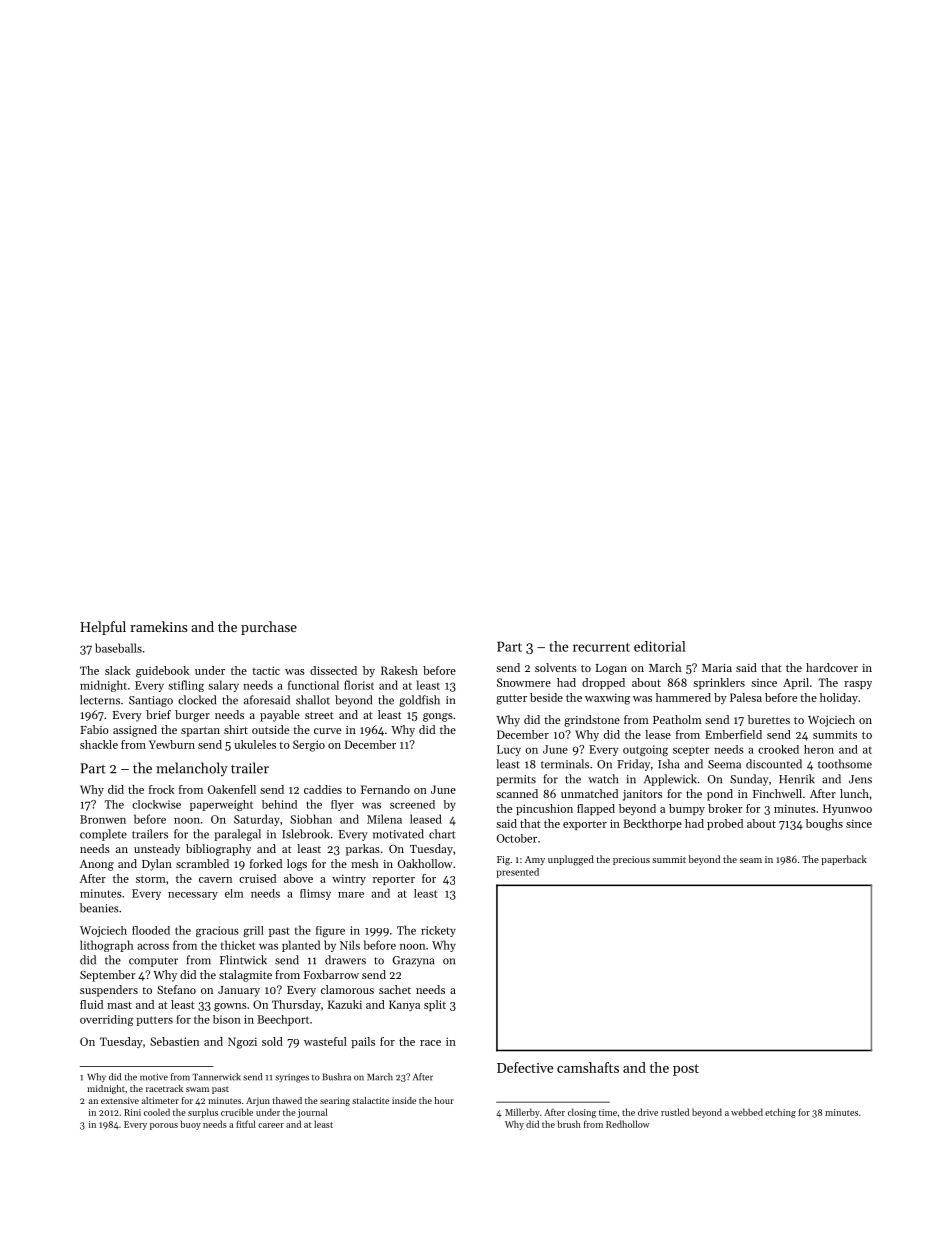 The width and height of the page is (952, 1233). I want to click on editorial, so click(660, 646).
